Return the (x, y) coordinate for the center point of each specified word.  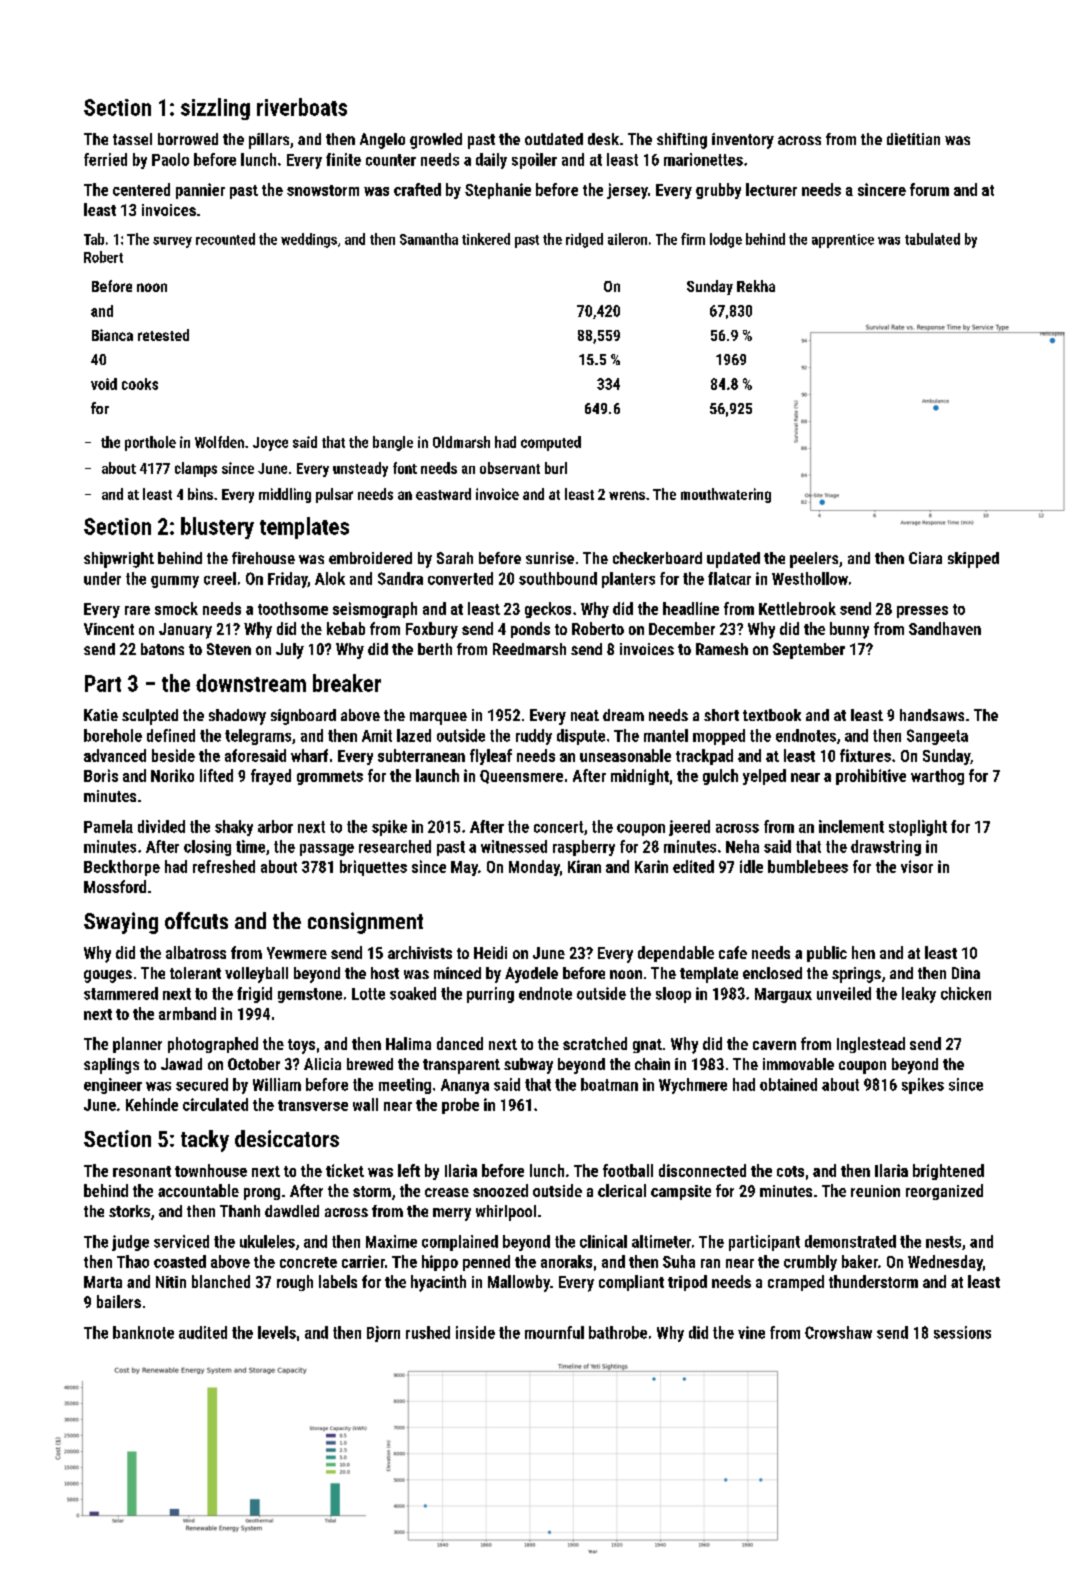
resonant (142, 1171)
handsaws (932, 715)
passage (327, 850)
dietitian (913, 139)
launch (437, 775)
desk (603, 139)
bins (200, 494)
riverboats (302, 107)
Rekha (756, 286)
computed (551, 443)
